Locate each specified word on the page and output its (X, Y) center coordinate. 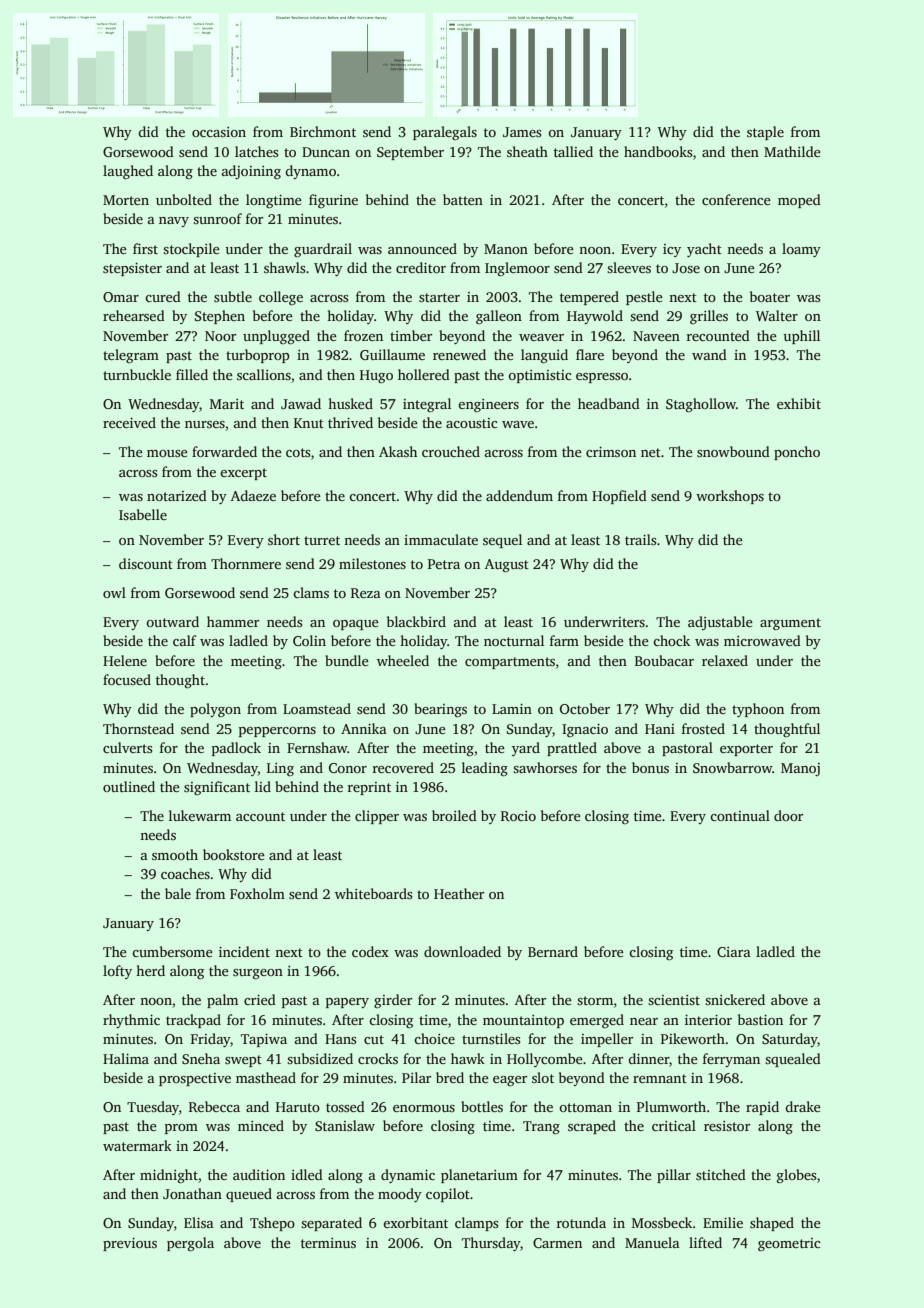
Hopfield (619, 497)
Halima (126, 1058)
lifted (705, 1242)
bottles (482, 1106)
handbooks (658, 151)
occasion (219, 132)
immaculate (441, 539)
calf (184, 640)
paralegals (445, 133)
